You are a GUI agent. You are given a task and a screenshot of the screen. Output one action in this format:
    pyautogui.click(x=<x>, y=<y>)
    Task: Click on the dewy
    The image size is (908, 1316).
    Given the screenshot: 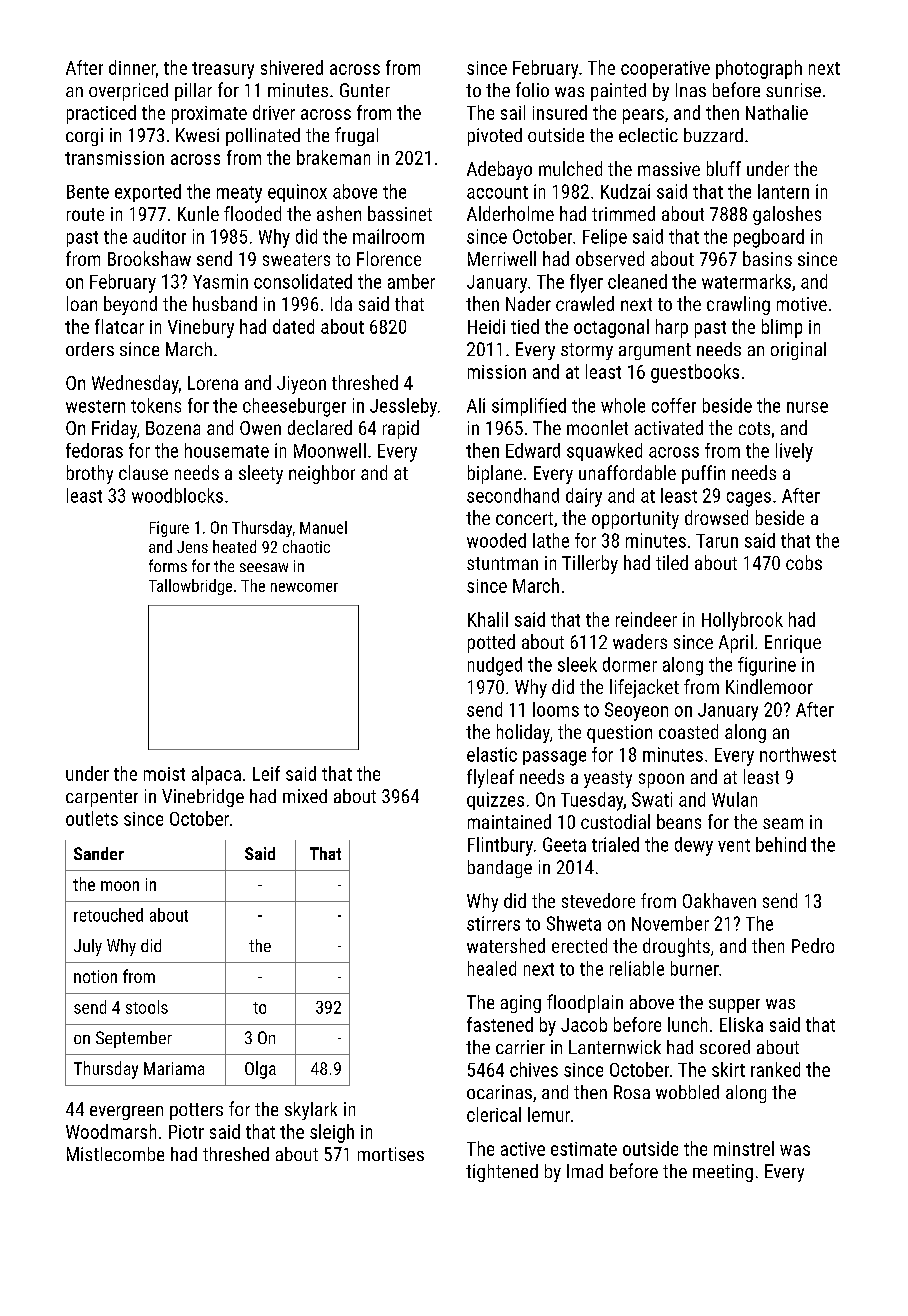 What is the action you would take?
    pyautogui.click(x=694, y=846)
